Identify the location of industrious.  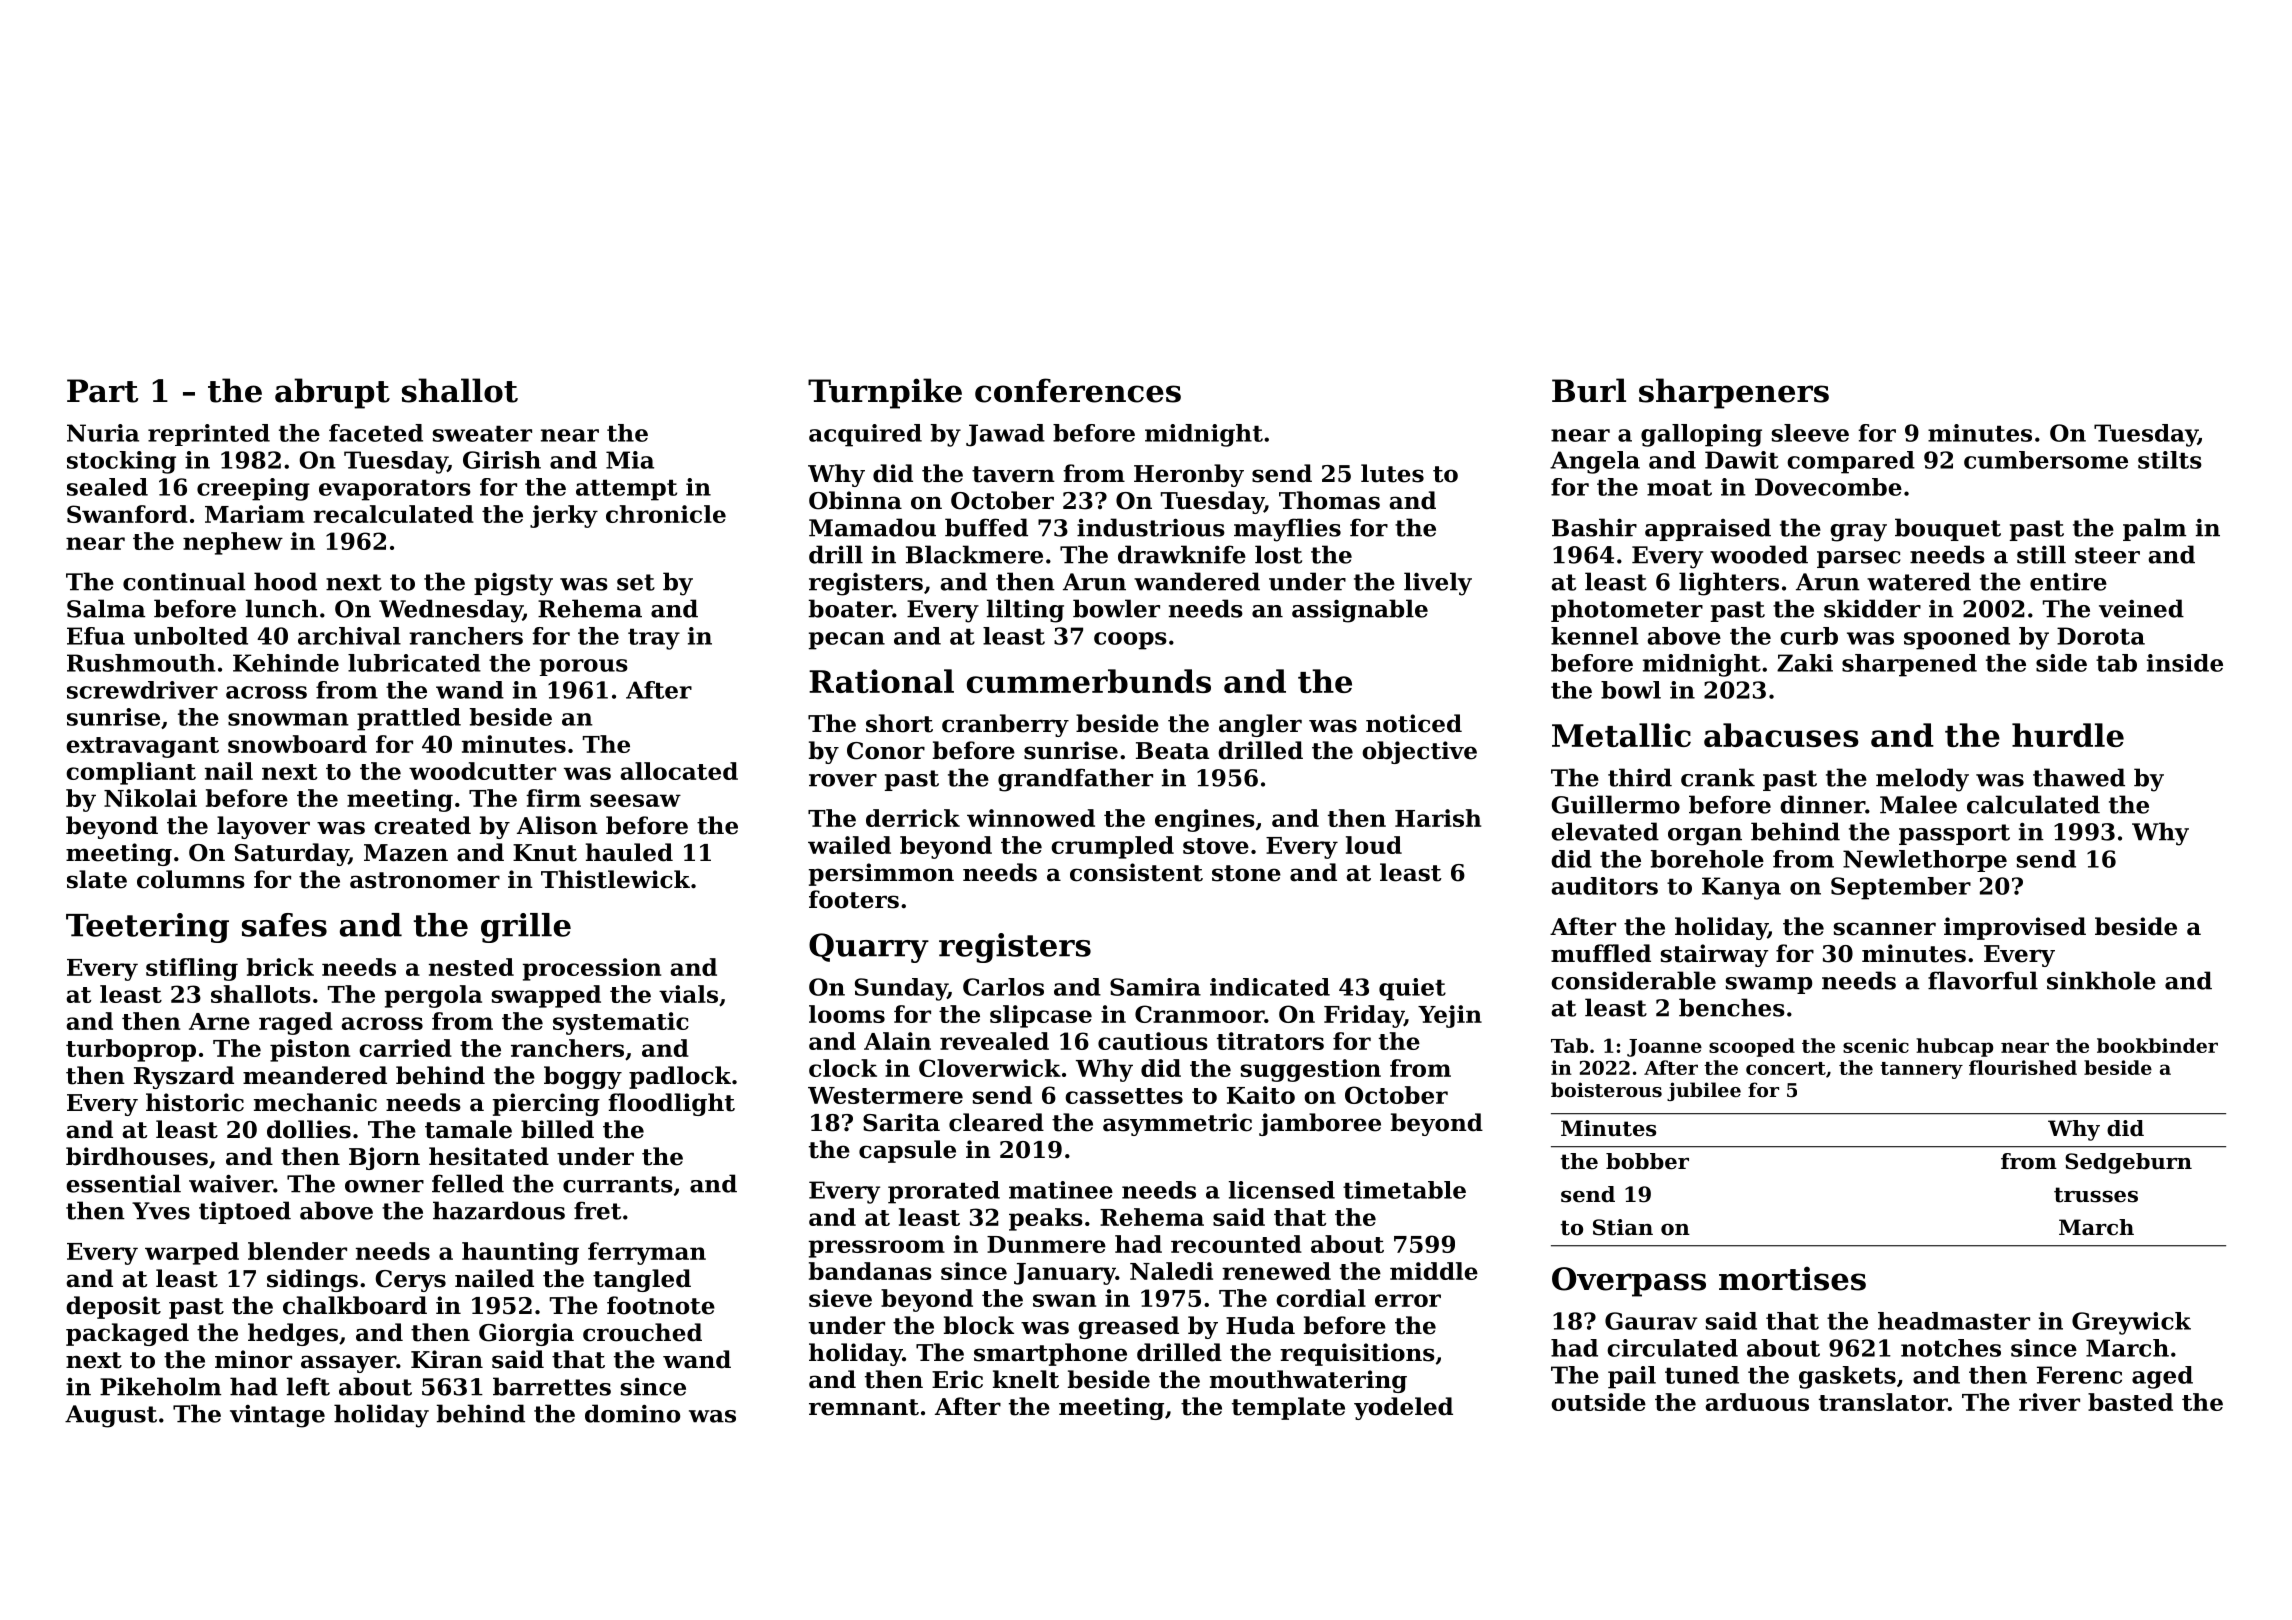
(1151, 527).
